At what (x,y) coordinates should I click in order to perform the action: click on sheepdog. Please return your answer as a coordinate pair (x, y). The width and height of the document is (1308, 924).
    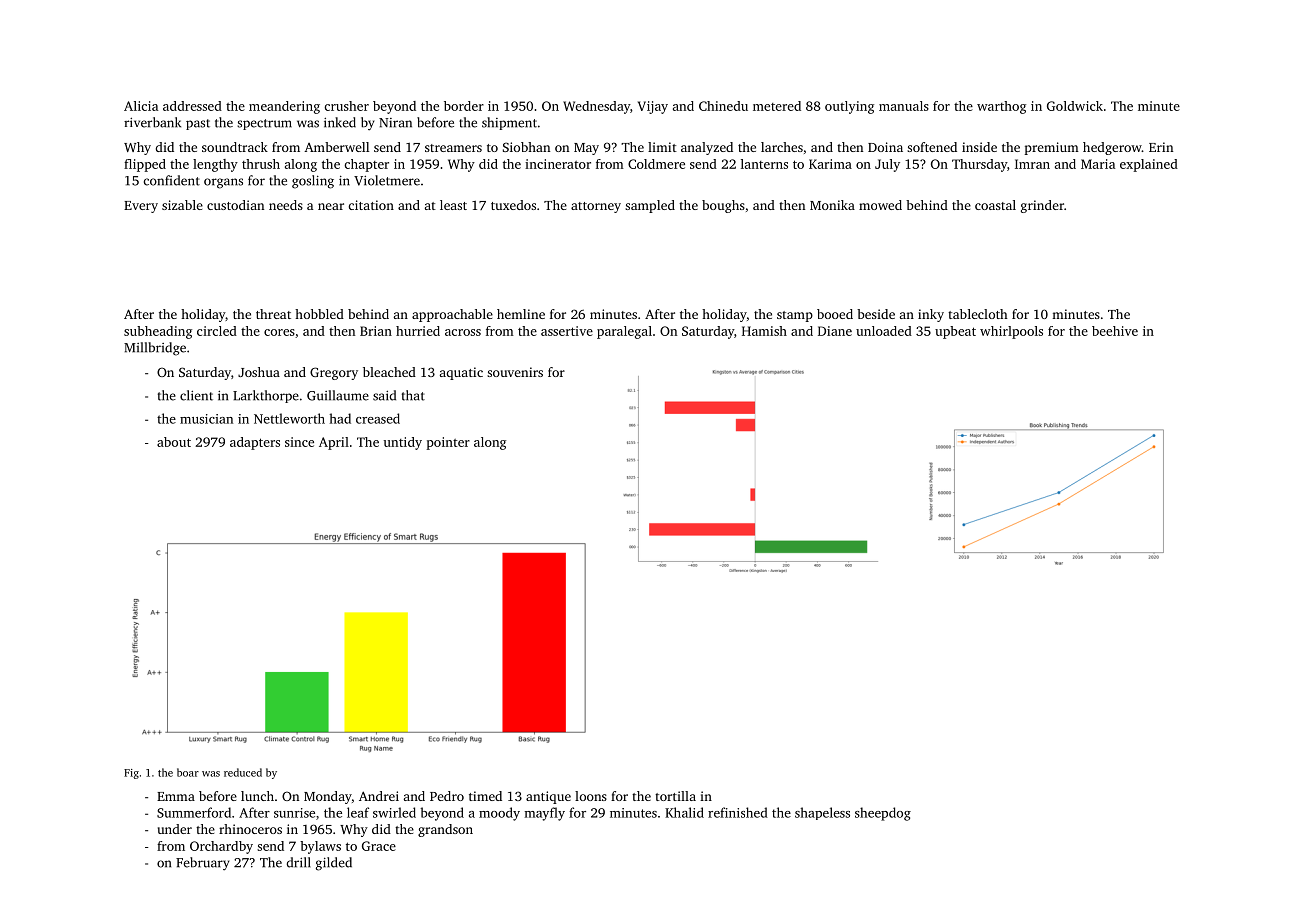
    Looking at the image, I should click on (883, 814).
